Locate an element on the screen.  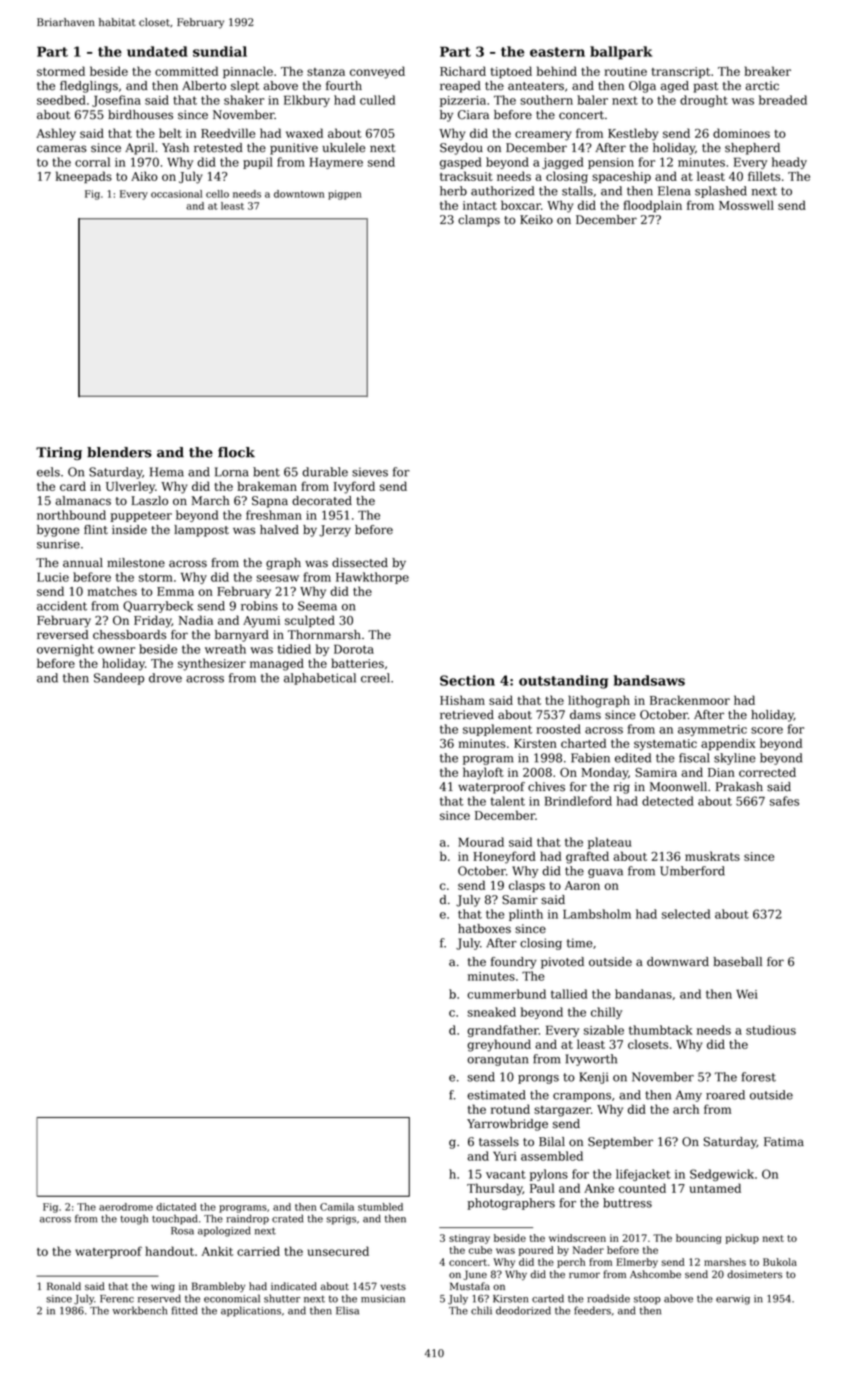
sieves is located at coordinates (370, 472).
